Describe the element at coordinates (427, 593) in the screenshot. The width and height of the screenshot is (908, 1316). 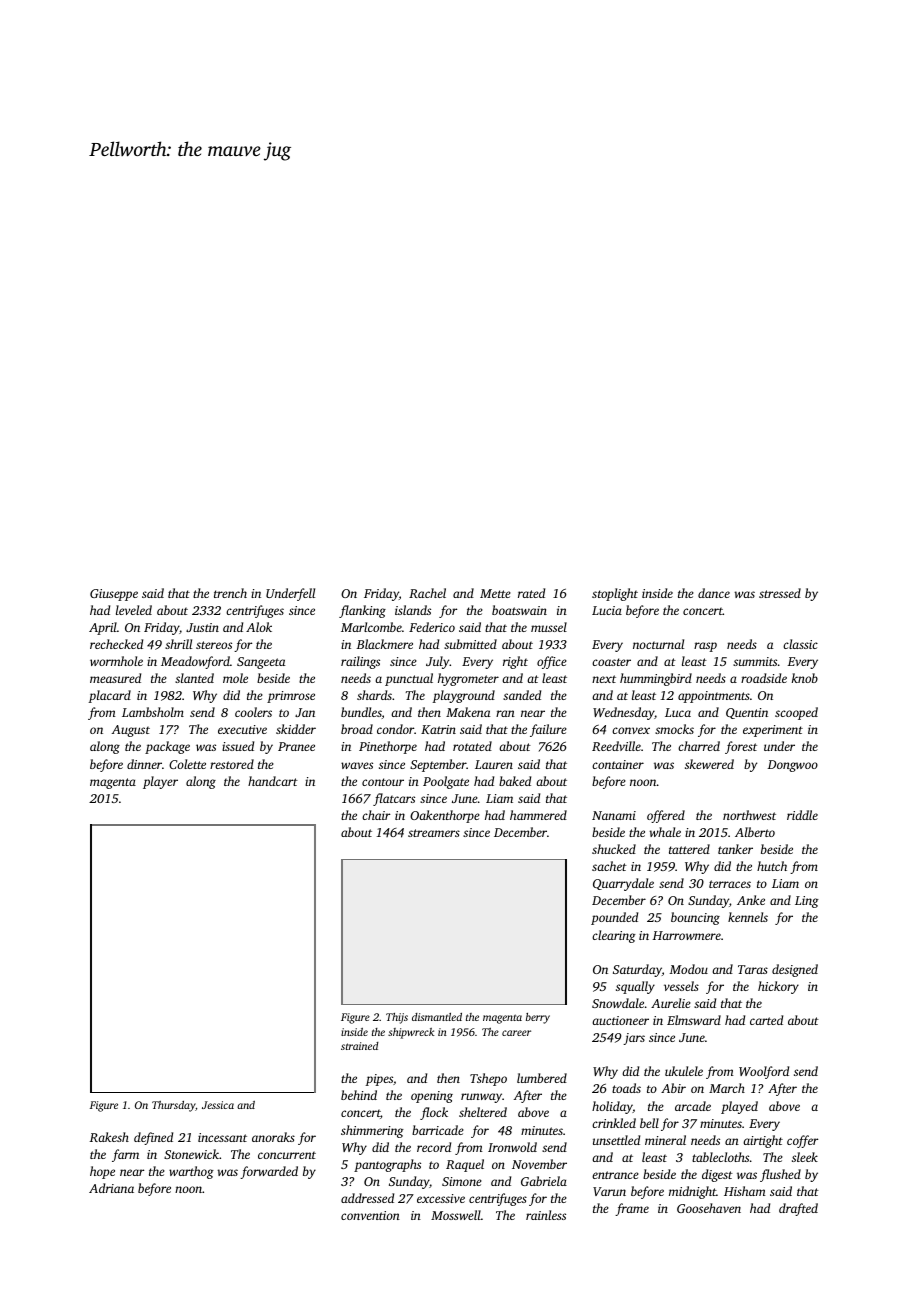
I see `Rachel` at that location.
